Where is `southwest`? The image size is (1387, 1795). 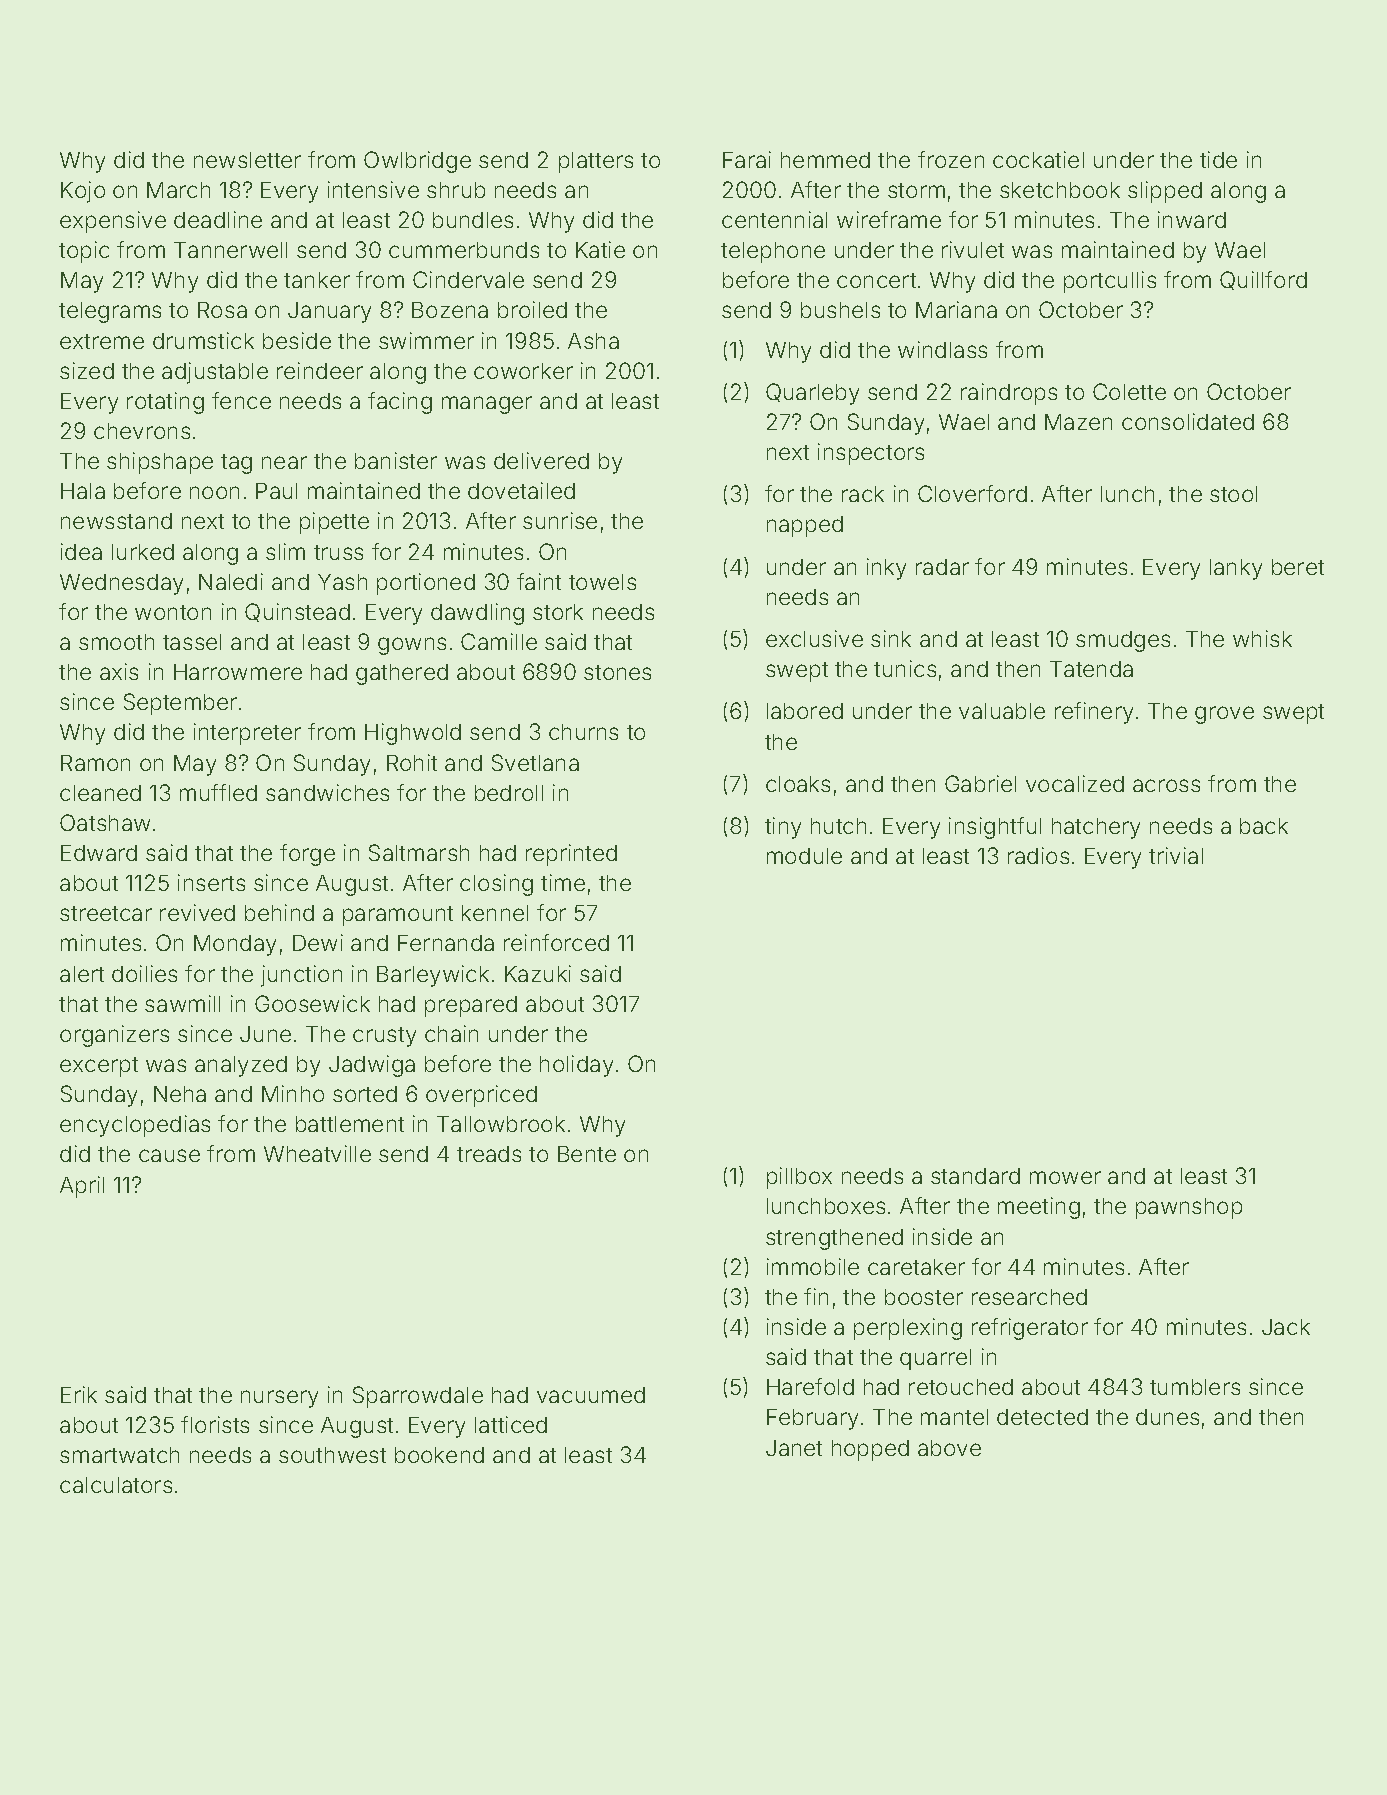
southwest is located at coordinates (332, 1455).
